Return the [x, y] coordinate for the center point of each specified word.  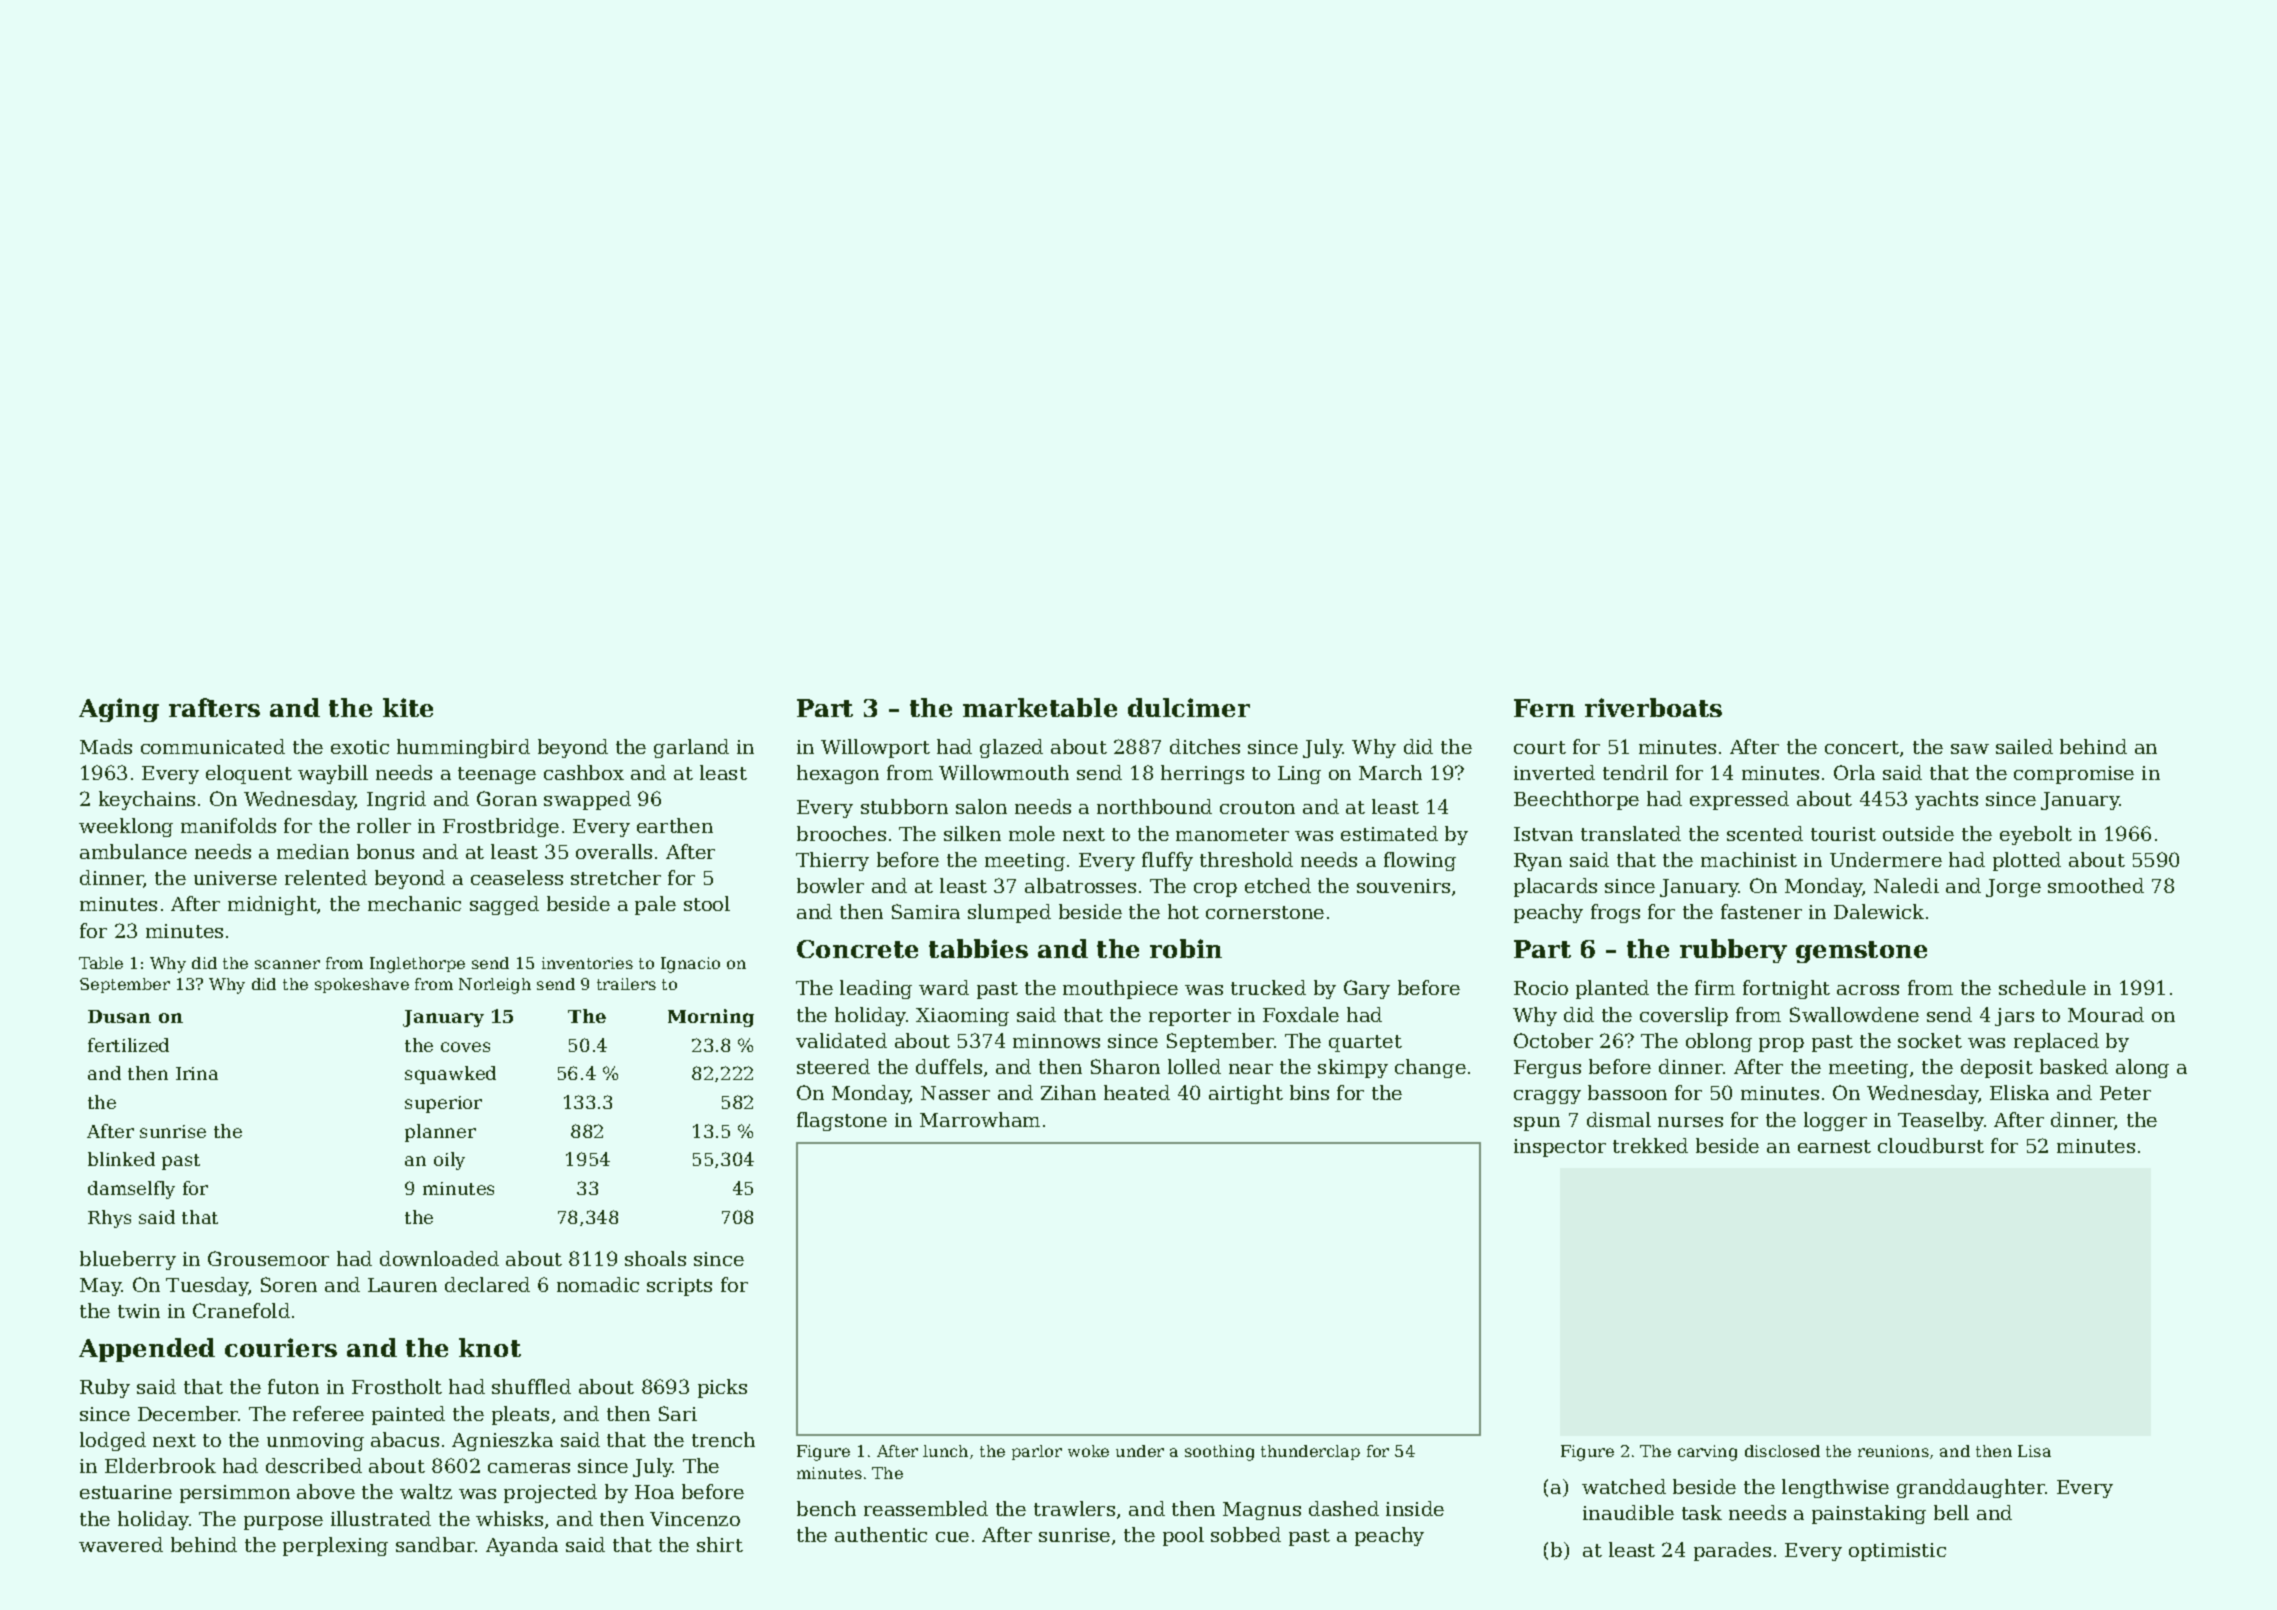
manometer [1232, 834]
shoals [655, 1258]
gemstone [1861, 952]
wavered [121, 1544]
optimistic [1897, 1552]
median [313, 851]
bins [1309, 1092]
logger [1835, 1121]
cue [952, 1537]
